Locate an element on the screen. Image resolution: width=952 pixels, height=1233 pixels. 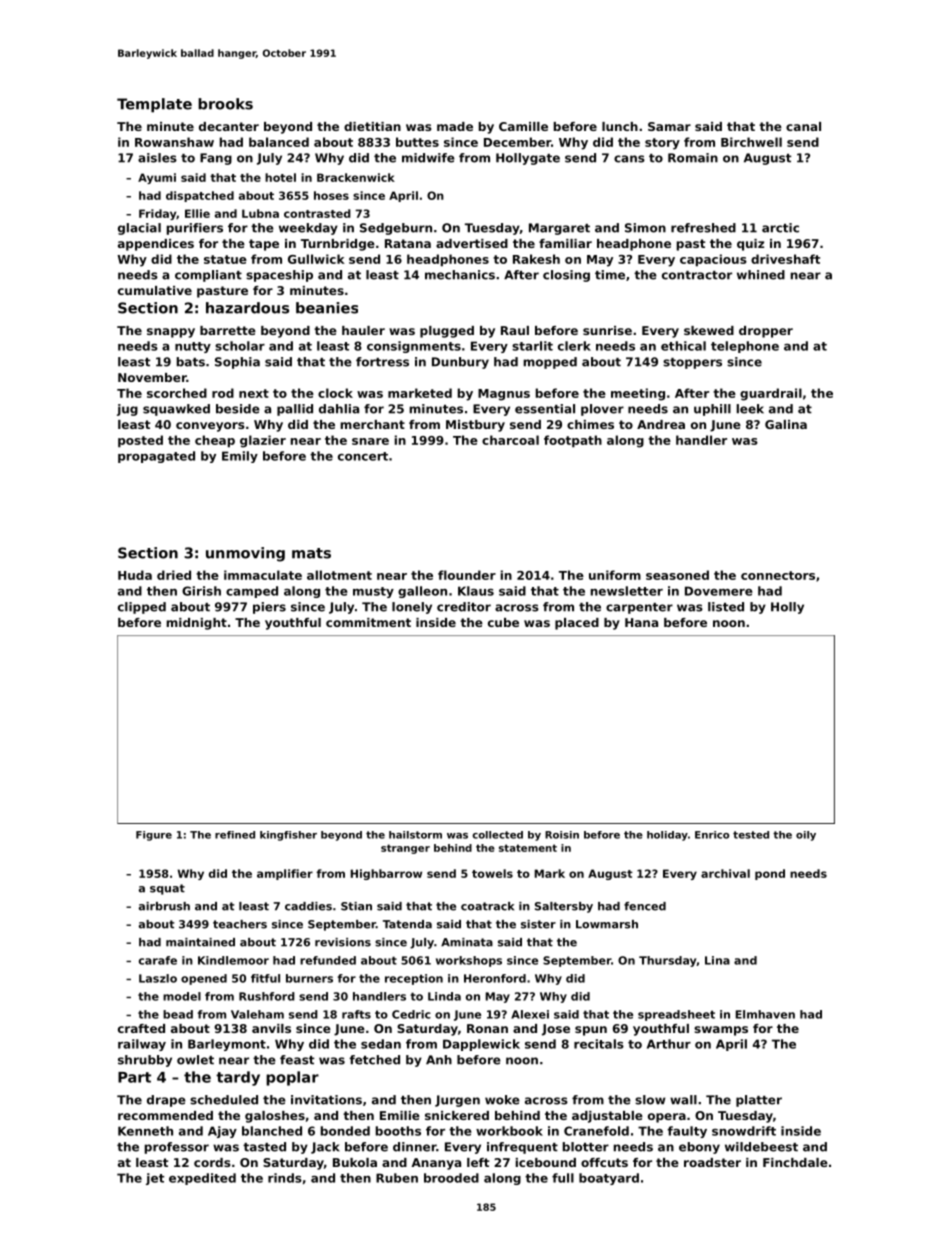
oily is located at coordinates (806, 836).
